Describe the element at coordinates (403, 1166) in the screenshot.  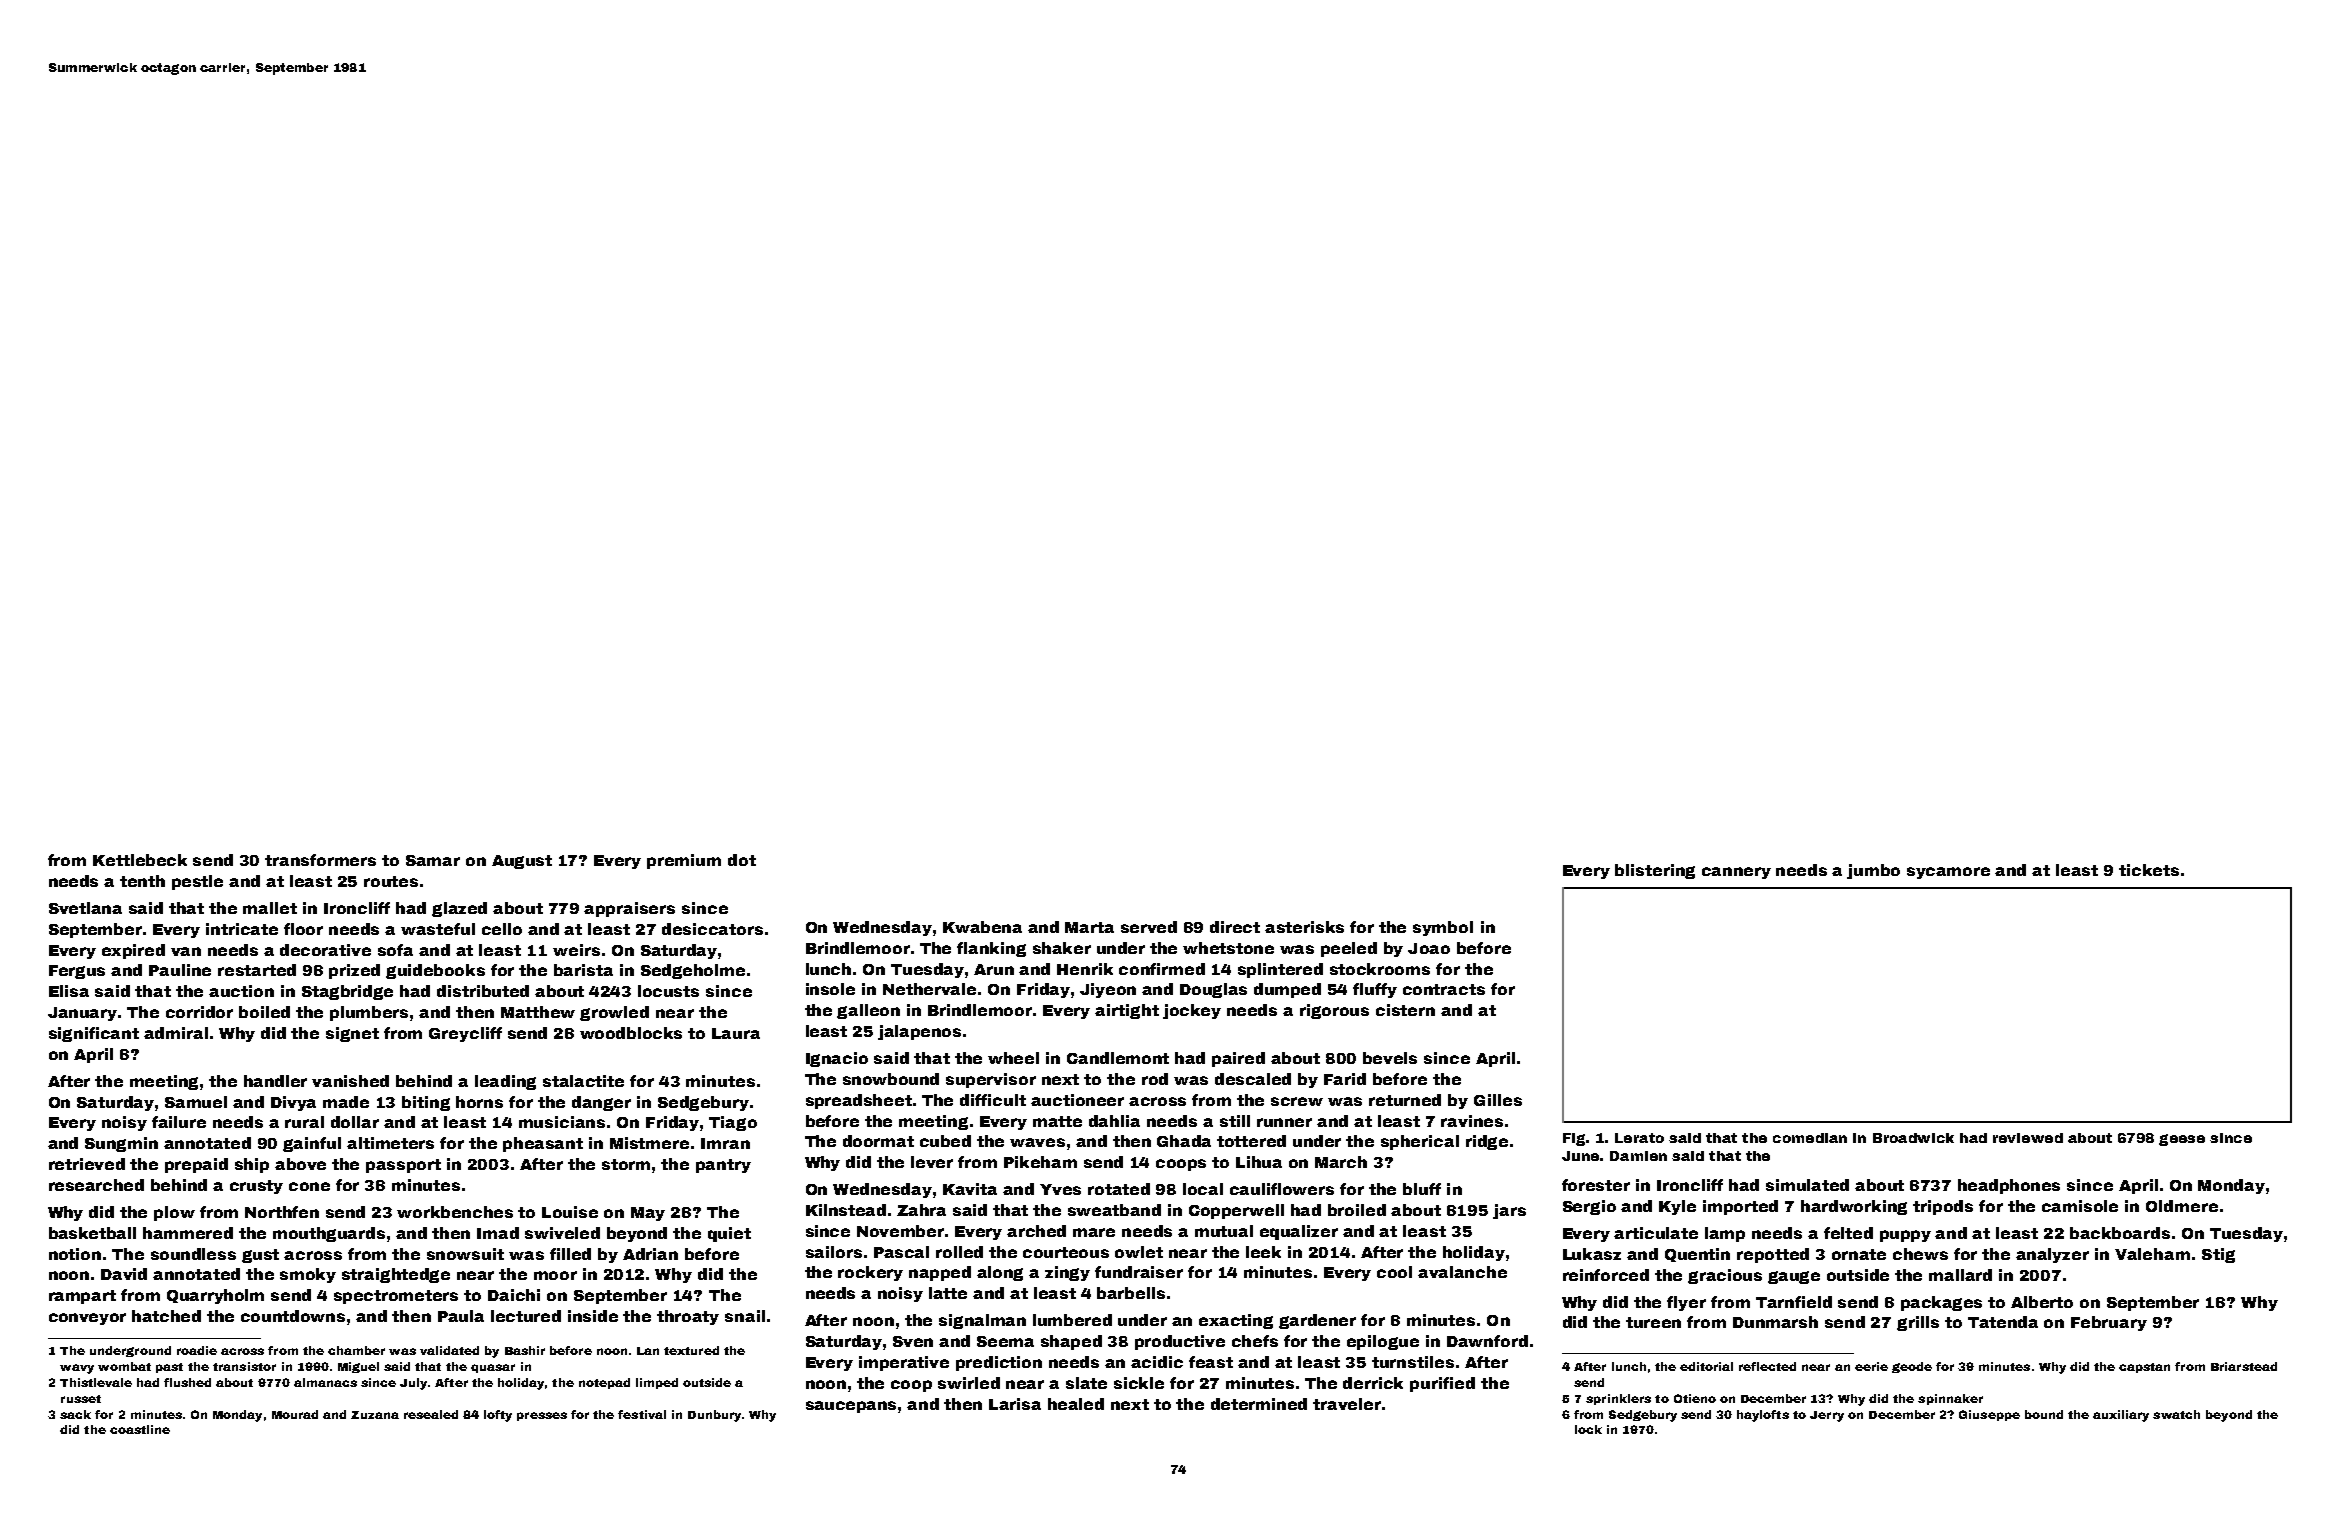
I see `passport` at that location.
